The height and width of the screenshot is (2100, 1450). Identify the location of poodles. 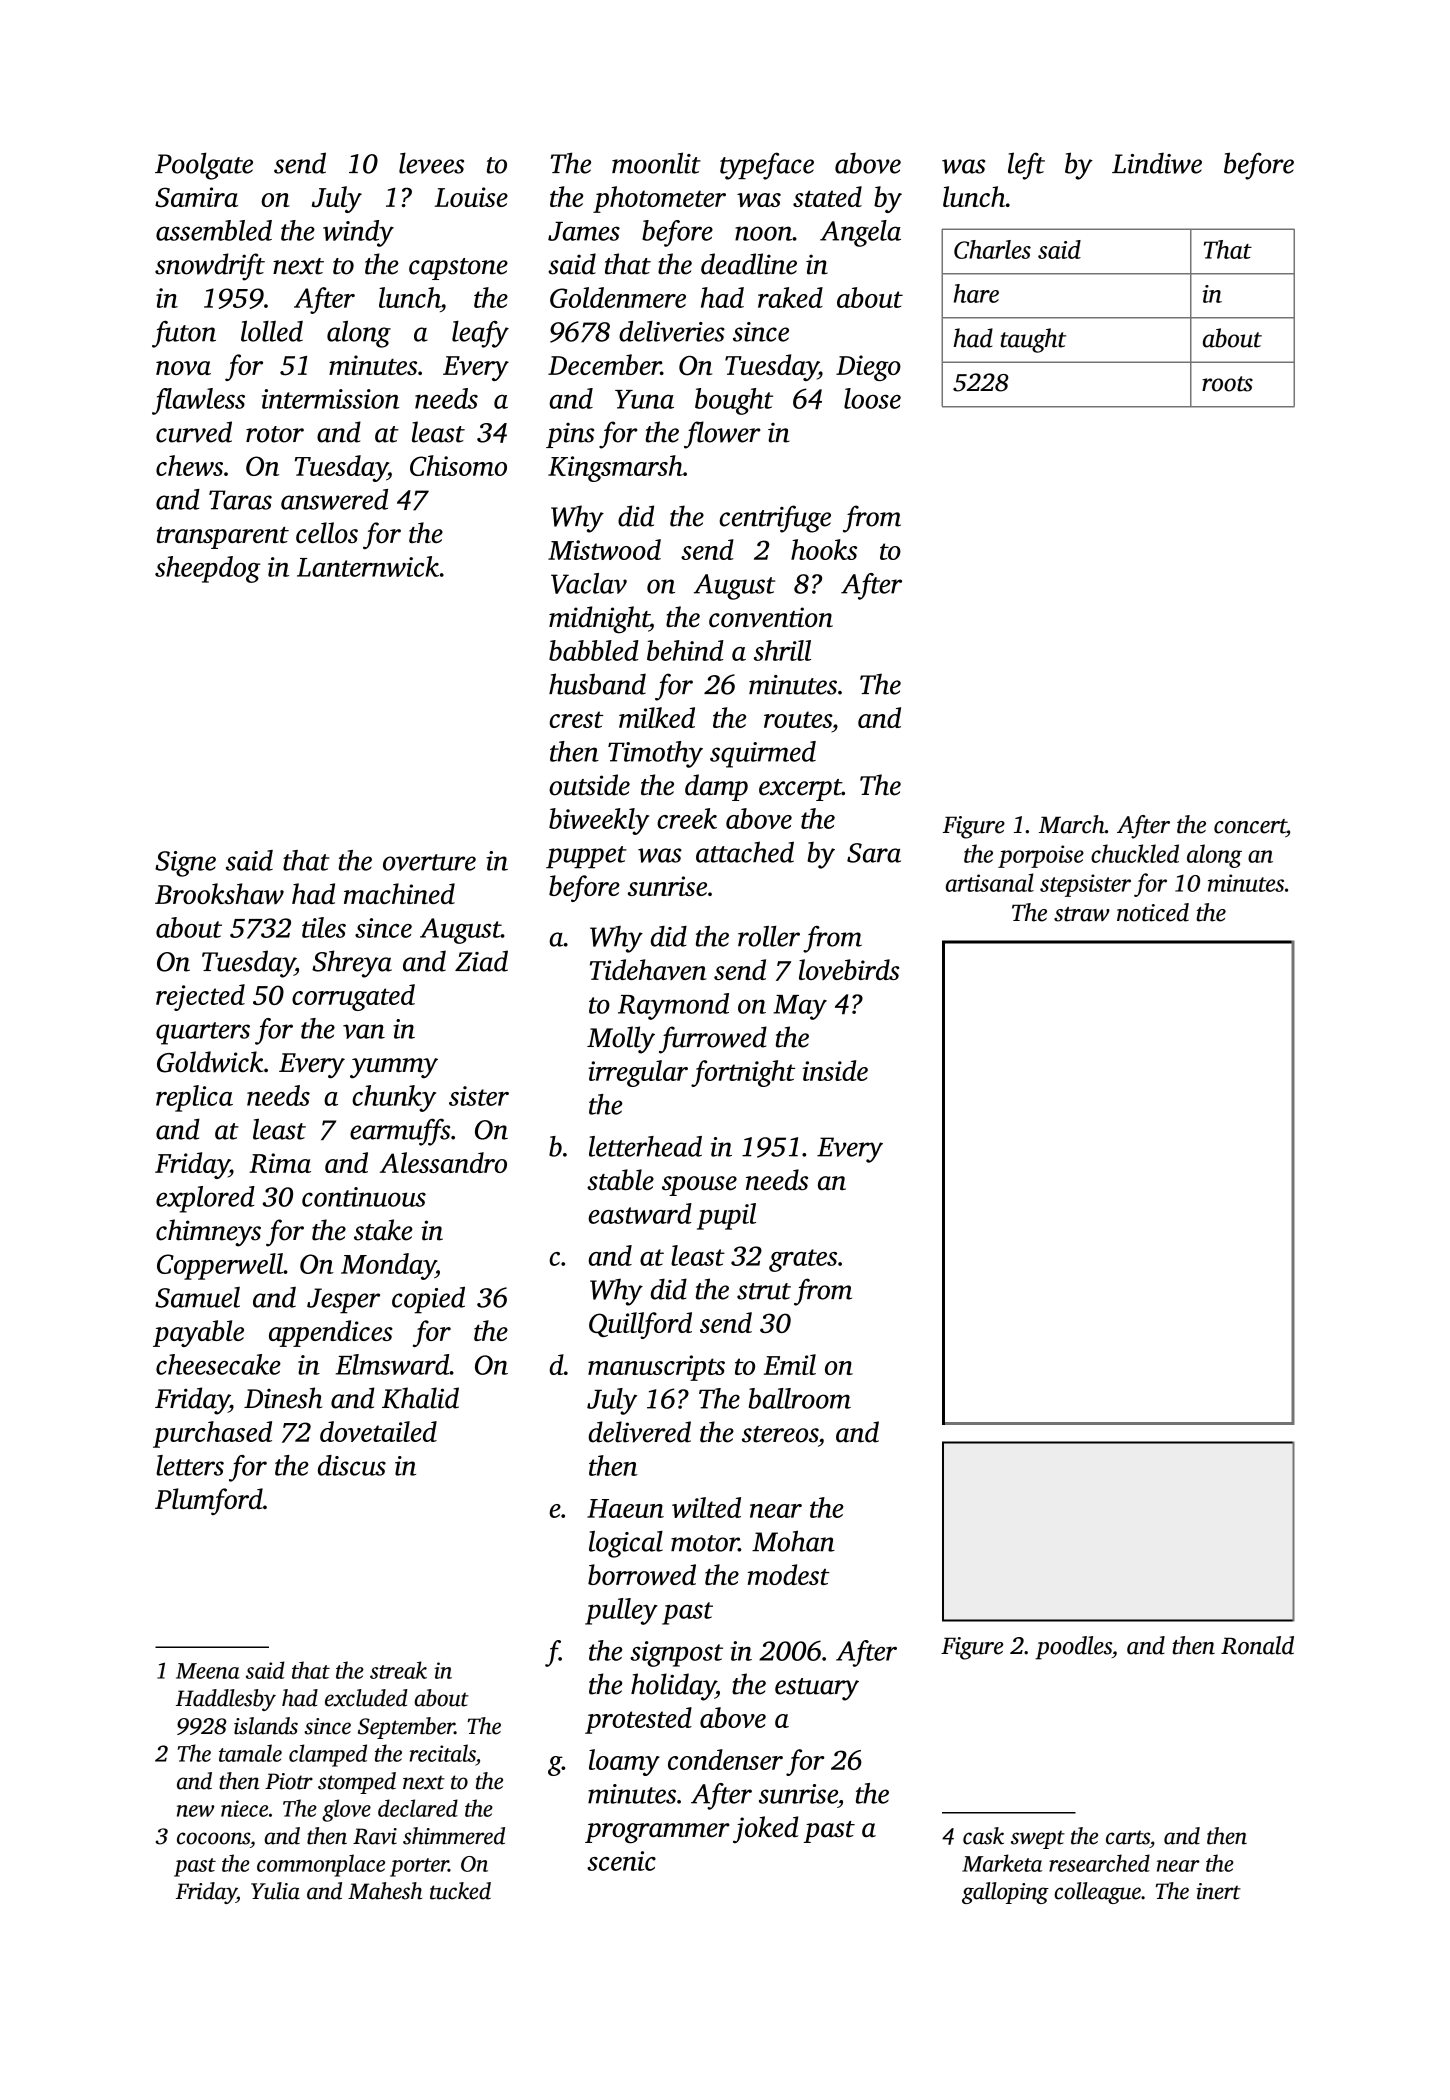
(1073, 1648).
